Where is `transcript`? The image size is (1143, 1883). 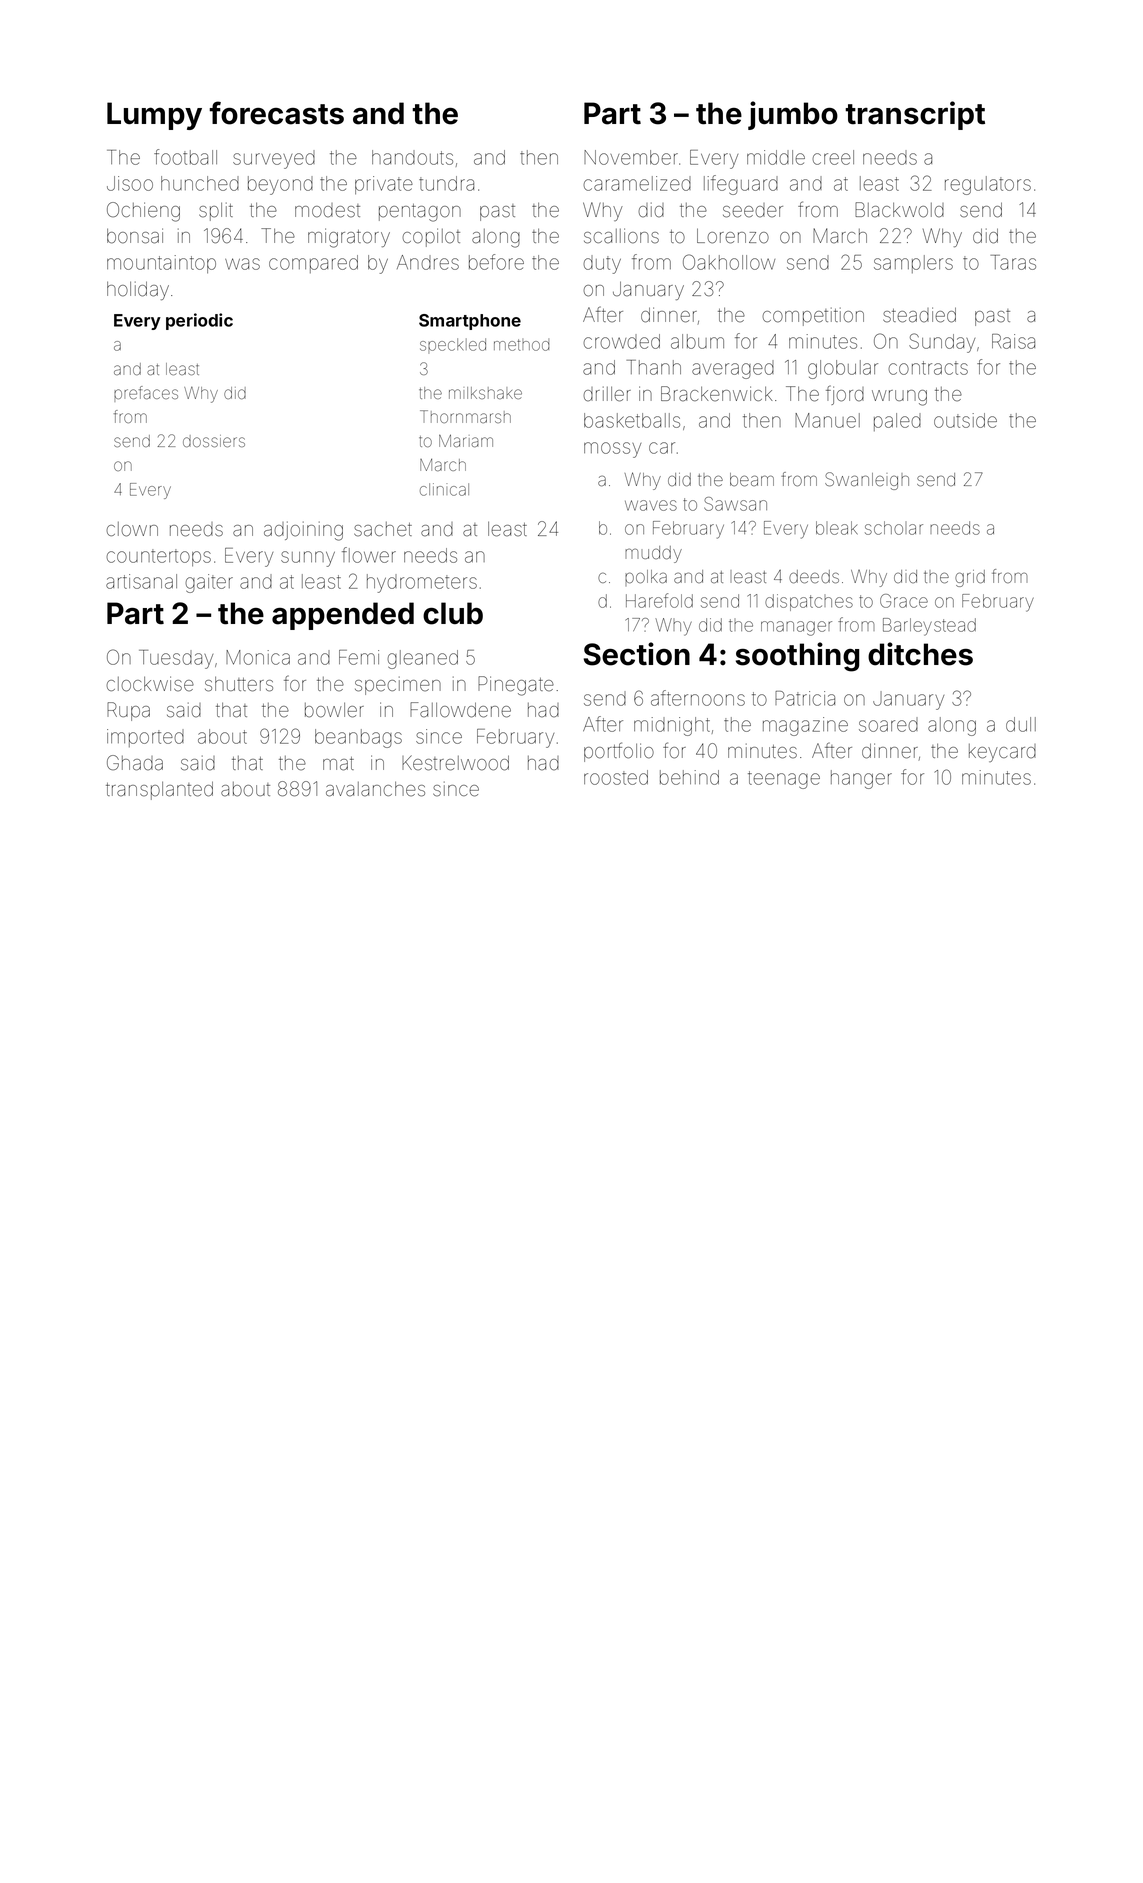
transcript is located at coordinates (915, 115).
